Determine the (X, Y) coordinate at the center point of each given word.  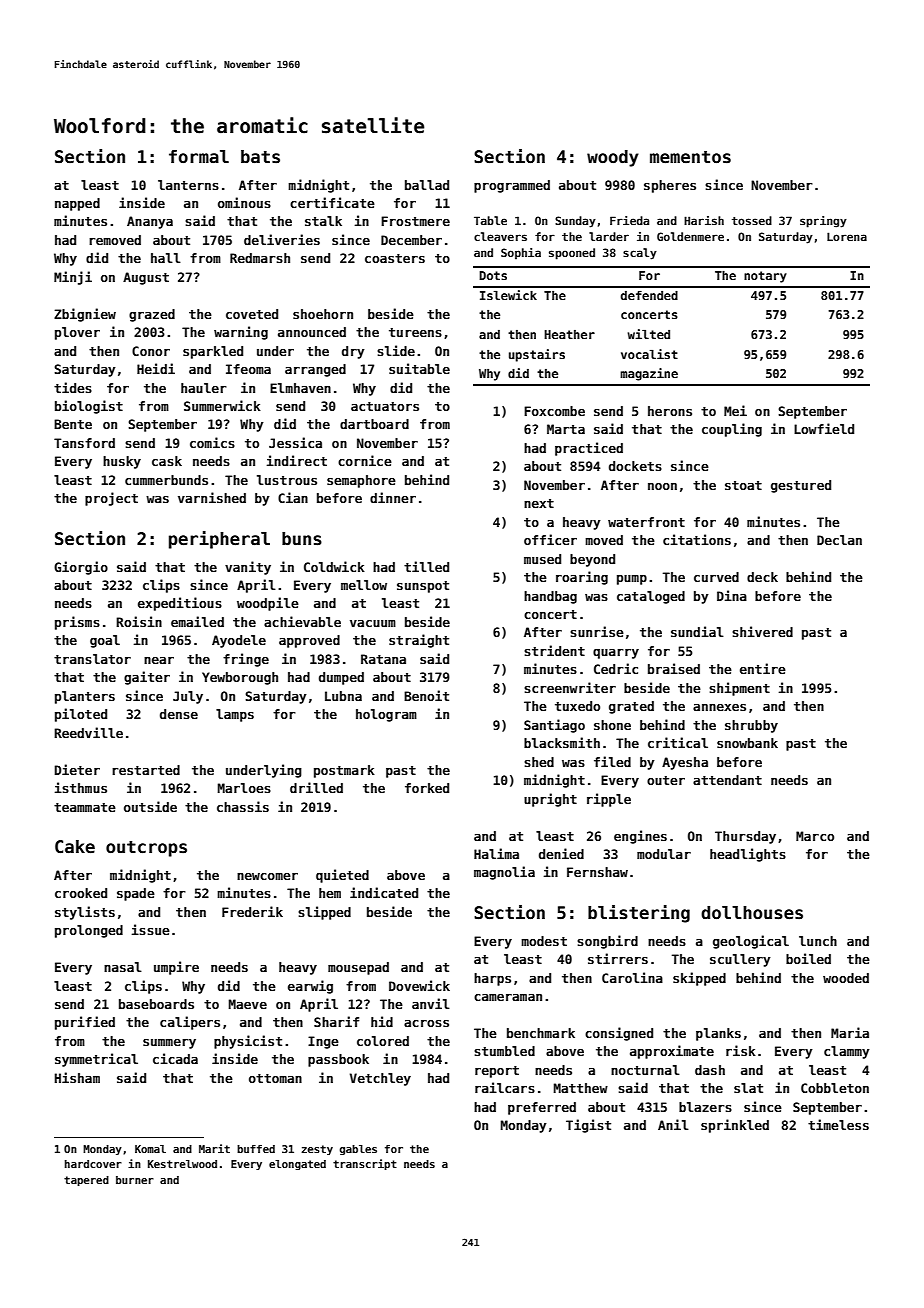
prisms (77, 623)
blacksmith (562, 742)
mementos (690, 157)
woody (613, 158)
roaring (582, 578)
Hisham (77, 1077)
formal (199, 157)
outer (666, 780)
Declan (839, 540)
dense (179, 714)
